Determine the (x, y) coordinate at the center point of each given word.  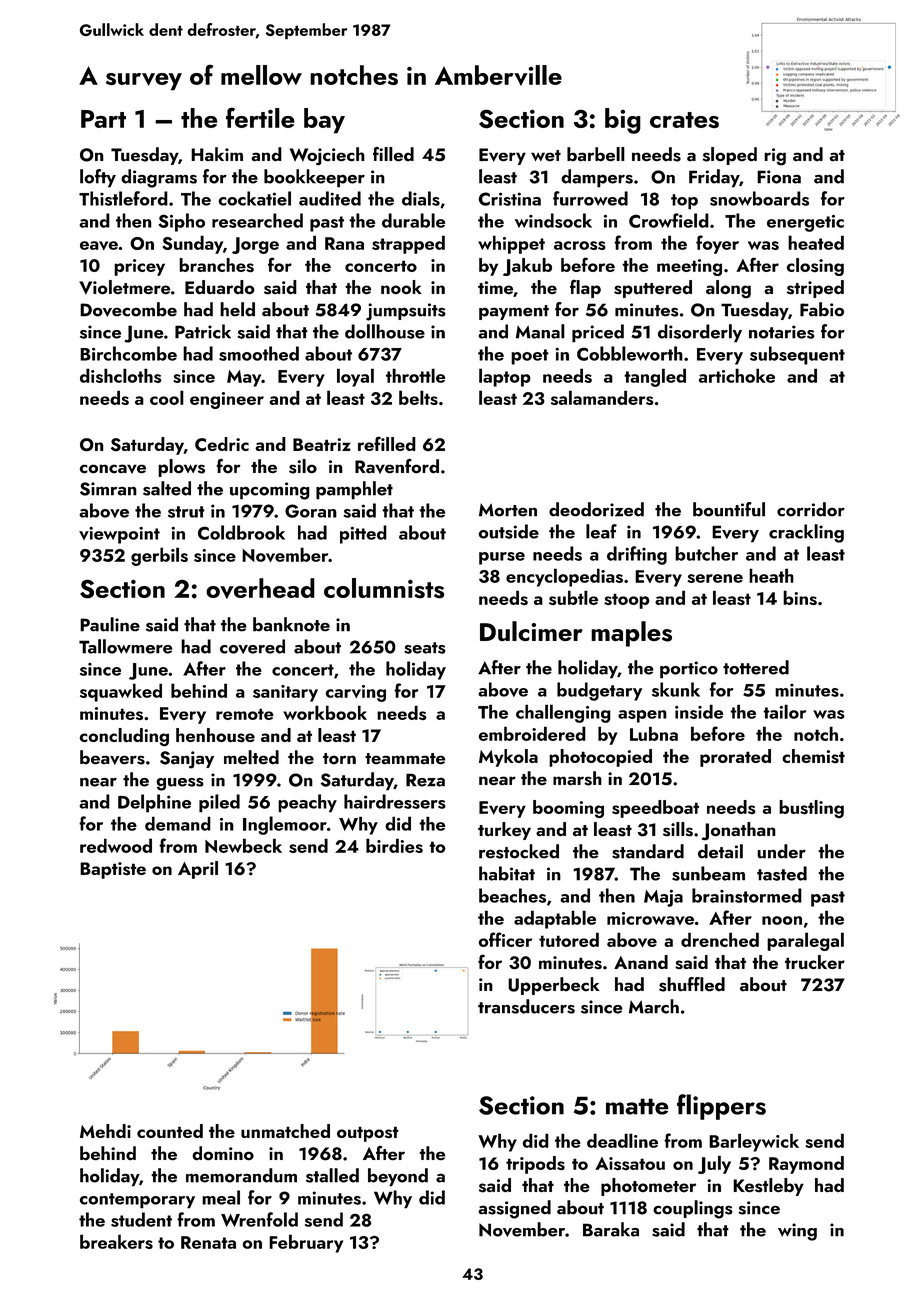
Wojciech (327, 156)
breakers (116, 1241)
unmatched (285, 1131)
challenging (563, 713)
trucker (815, 962)
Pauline (110, 624)
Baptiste (113, 870)
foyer (717, 244)
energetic (805, 223)
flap (585, 288)
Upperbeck (554, 986)
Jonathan (739, 831)
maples (631, 634)
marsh (577, 778)
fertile (260, 117)
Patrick (203, 331)
